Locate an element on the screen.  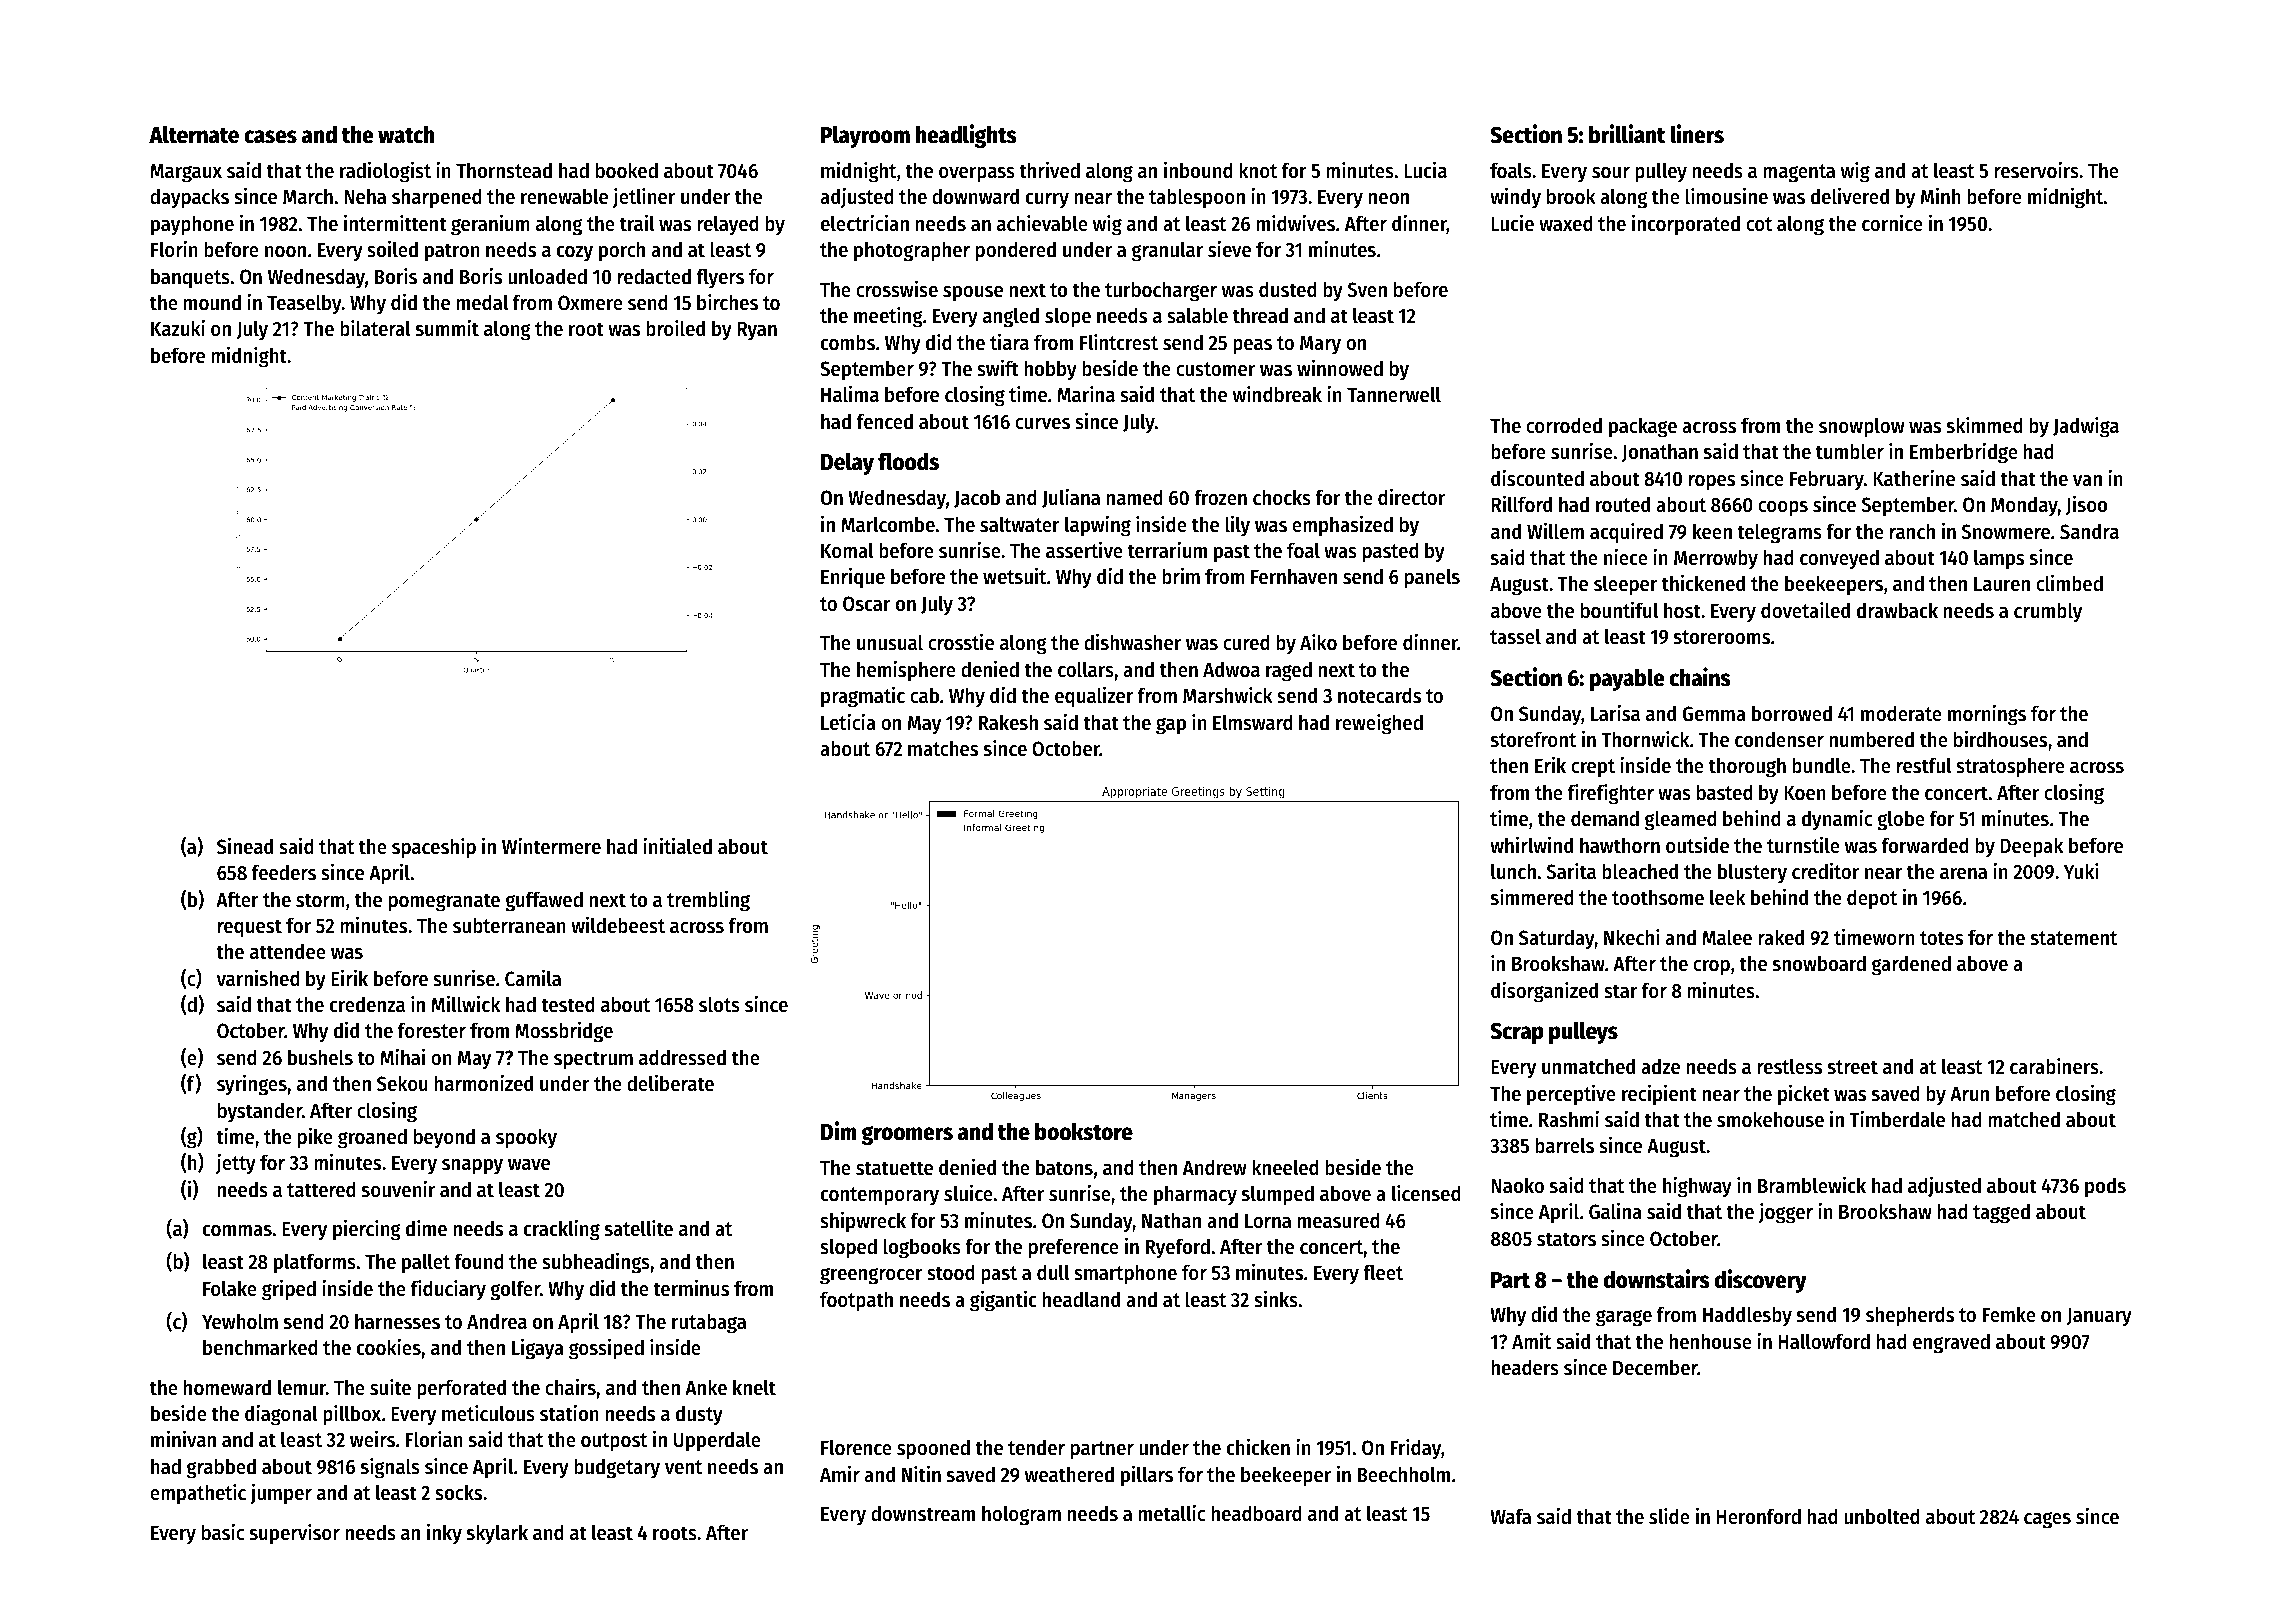
headboard is located at coordinates (1256, 1513).
